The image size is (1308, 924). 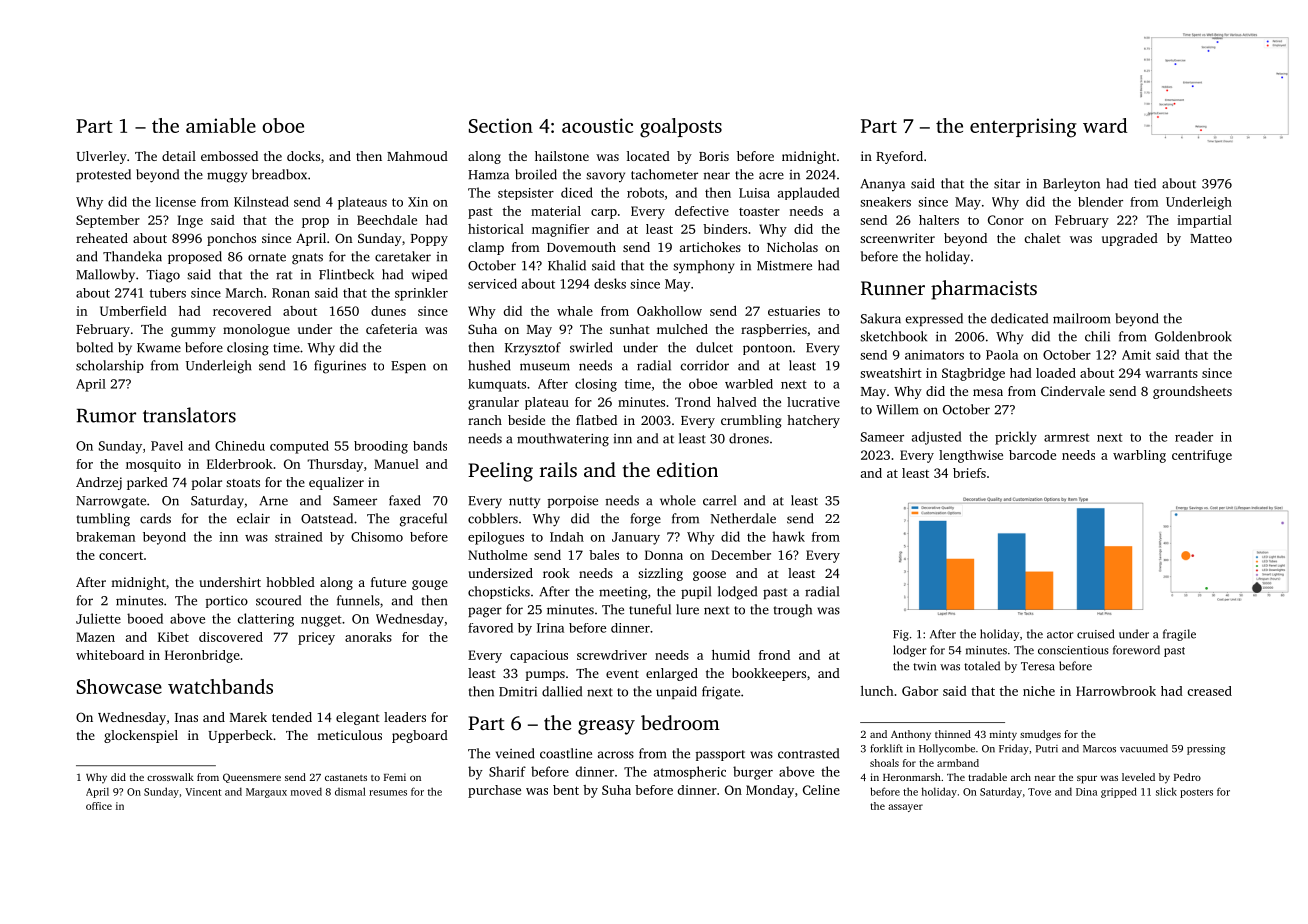 I want to click on Netherdale, so click(x=743, y=518).
